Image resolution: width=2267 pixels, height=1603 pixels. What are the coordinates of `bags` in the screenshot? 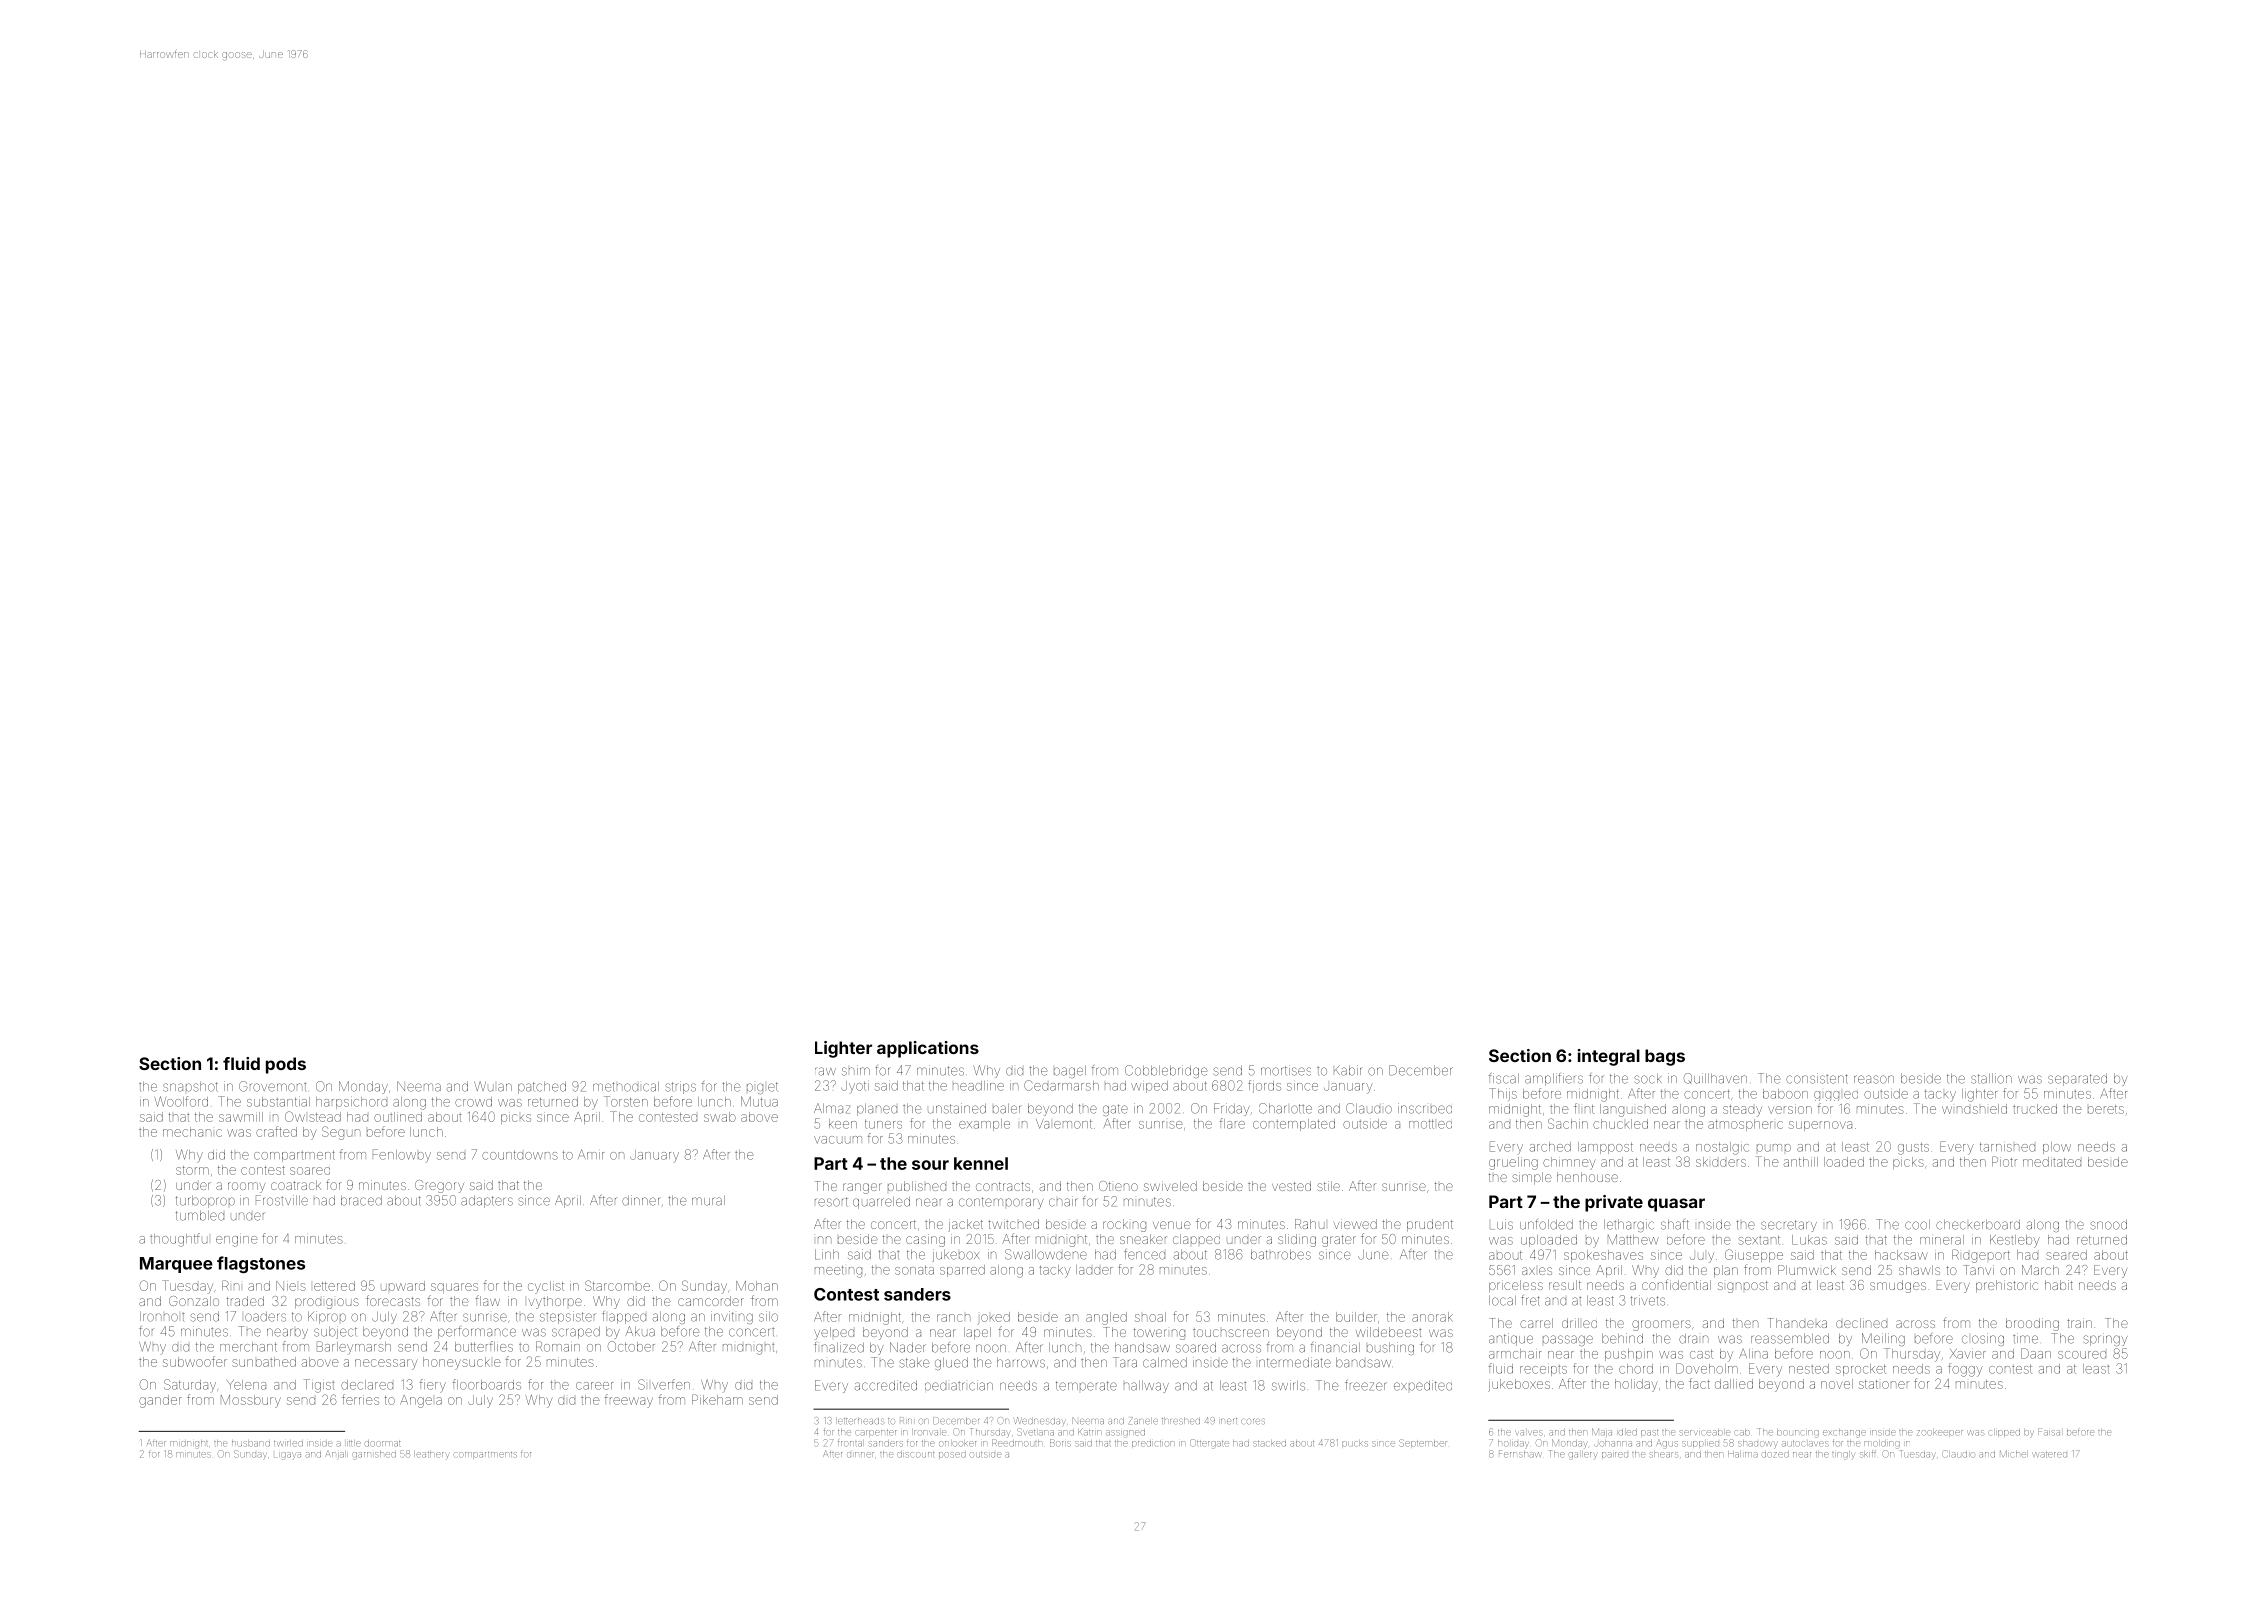 It's located at (1665, 1057).
